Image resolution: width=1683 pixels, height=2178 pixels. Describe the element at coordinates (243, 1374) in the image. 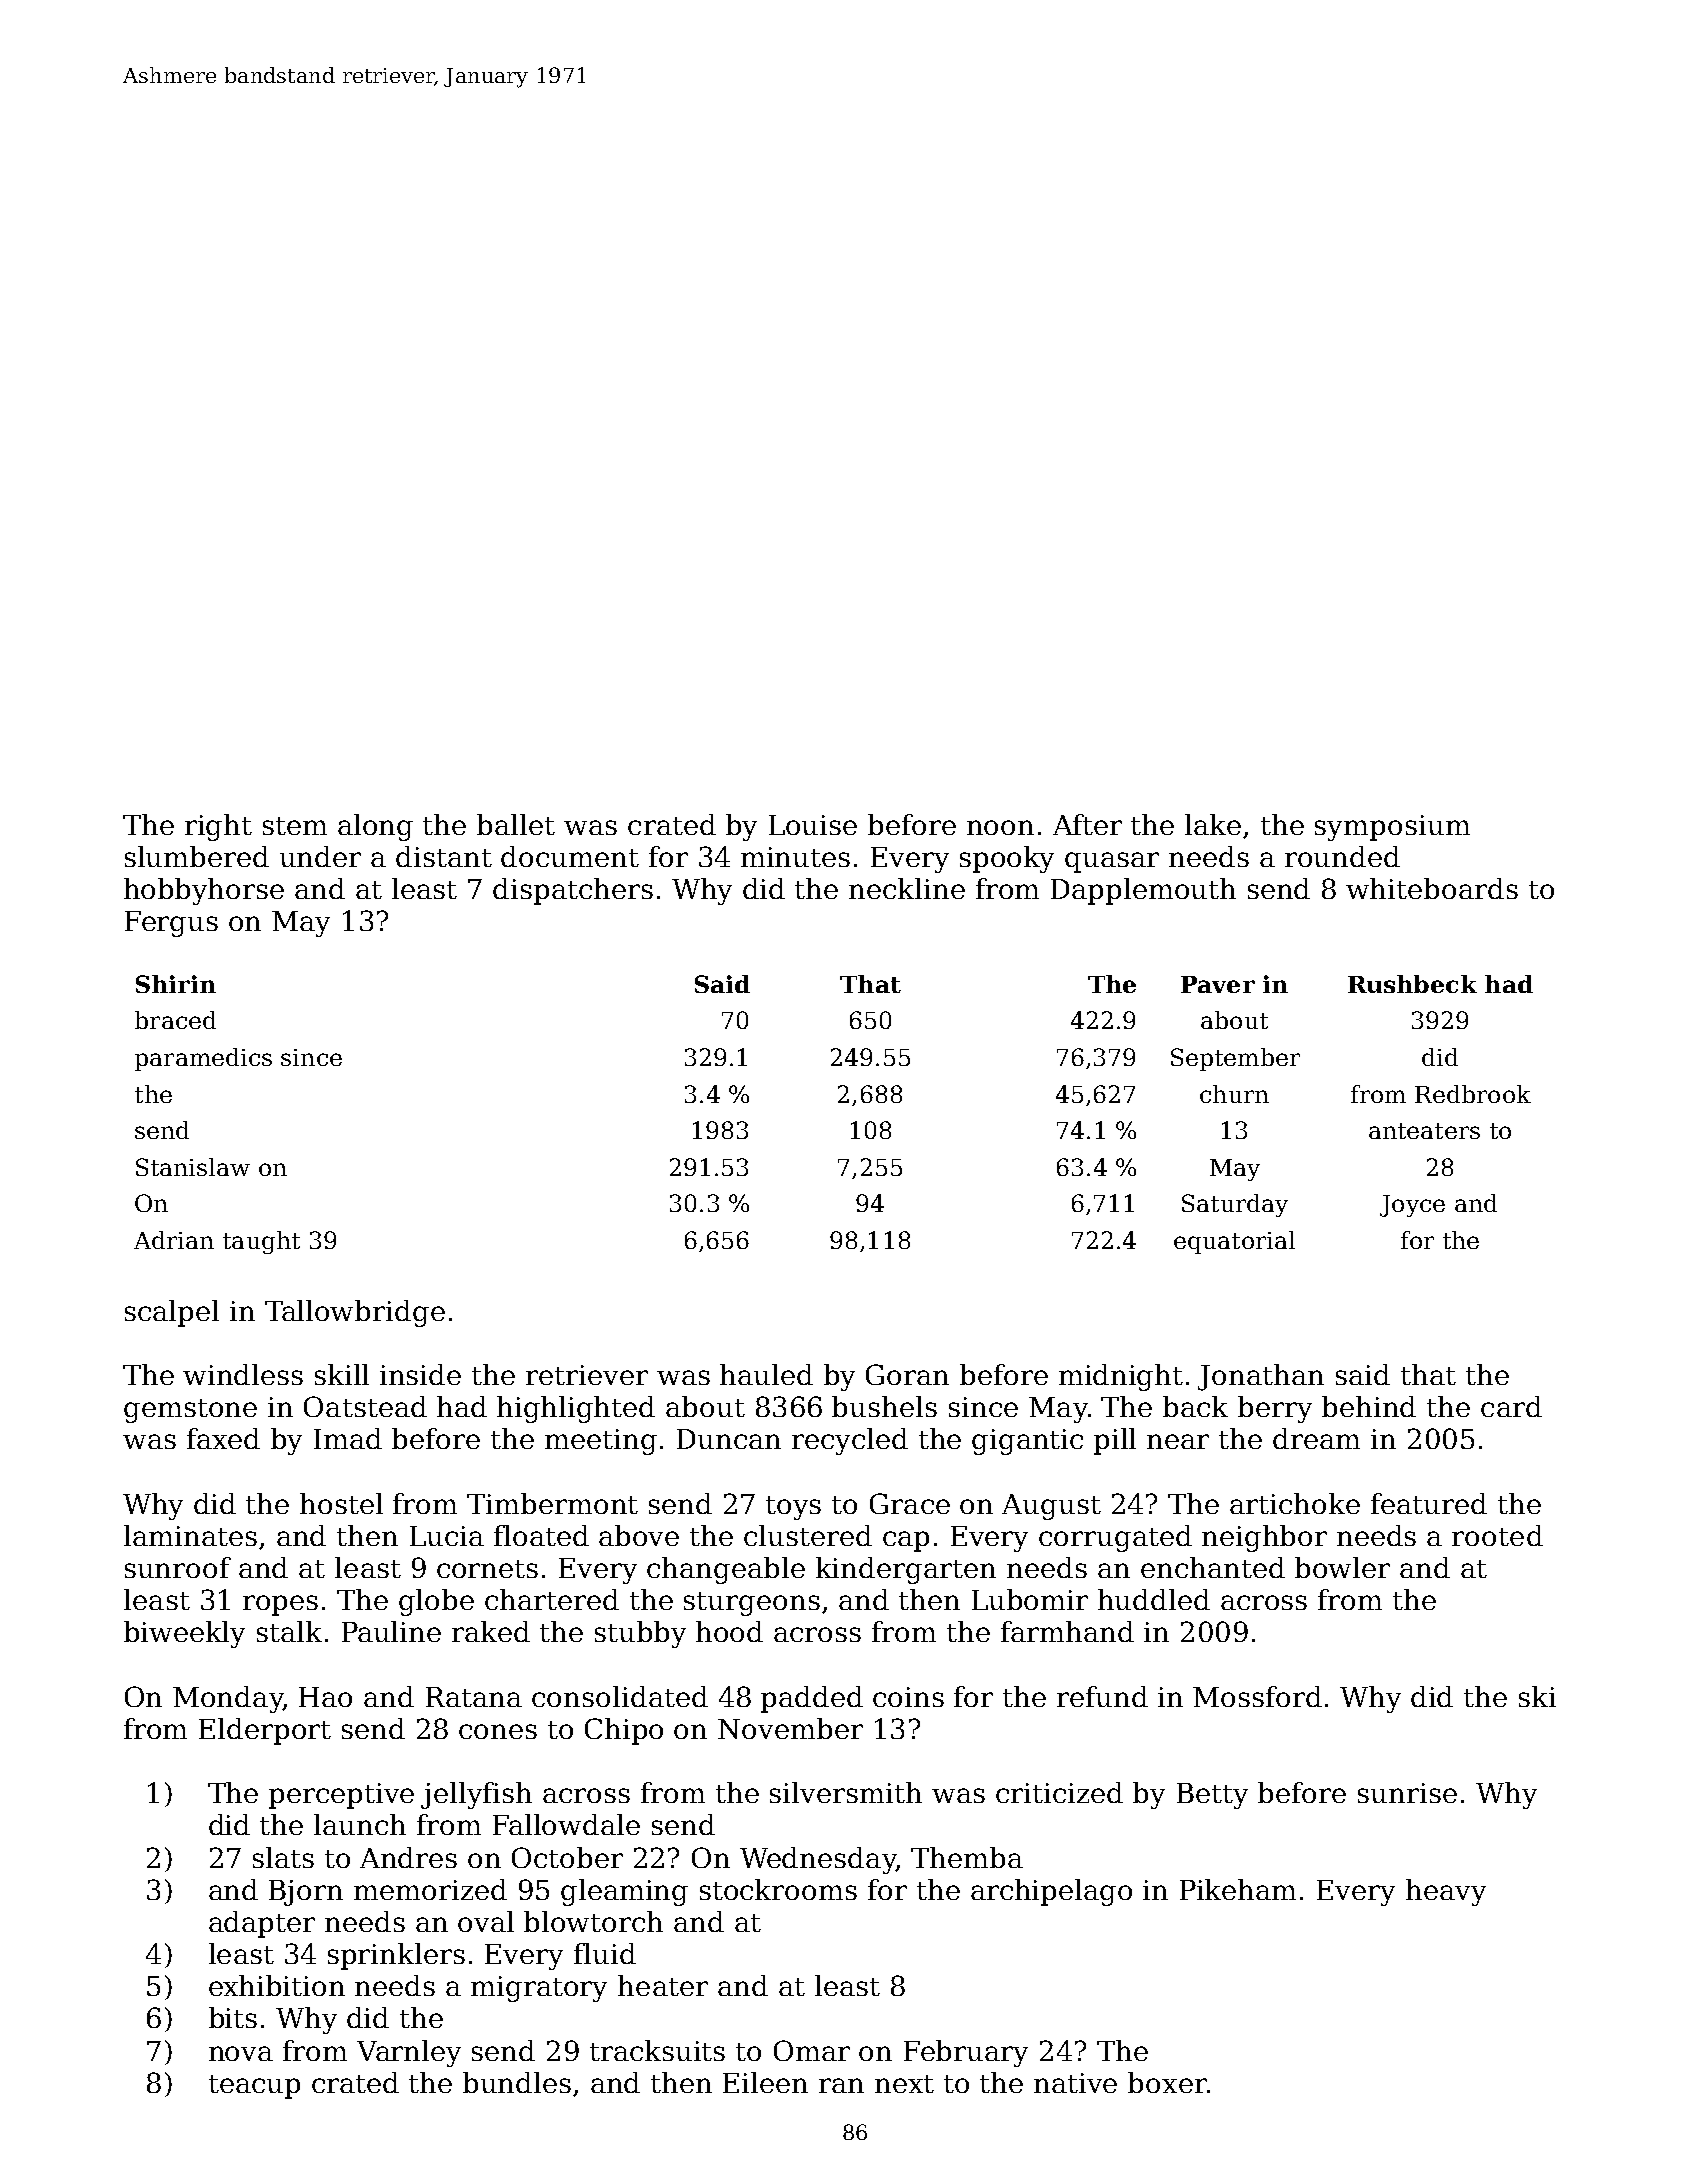

I see `windless` at that location.
